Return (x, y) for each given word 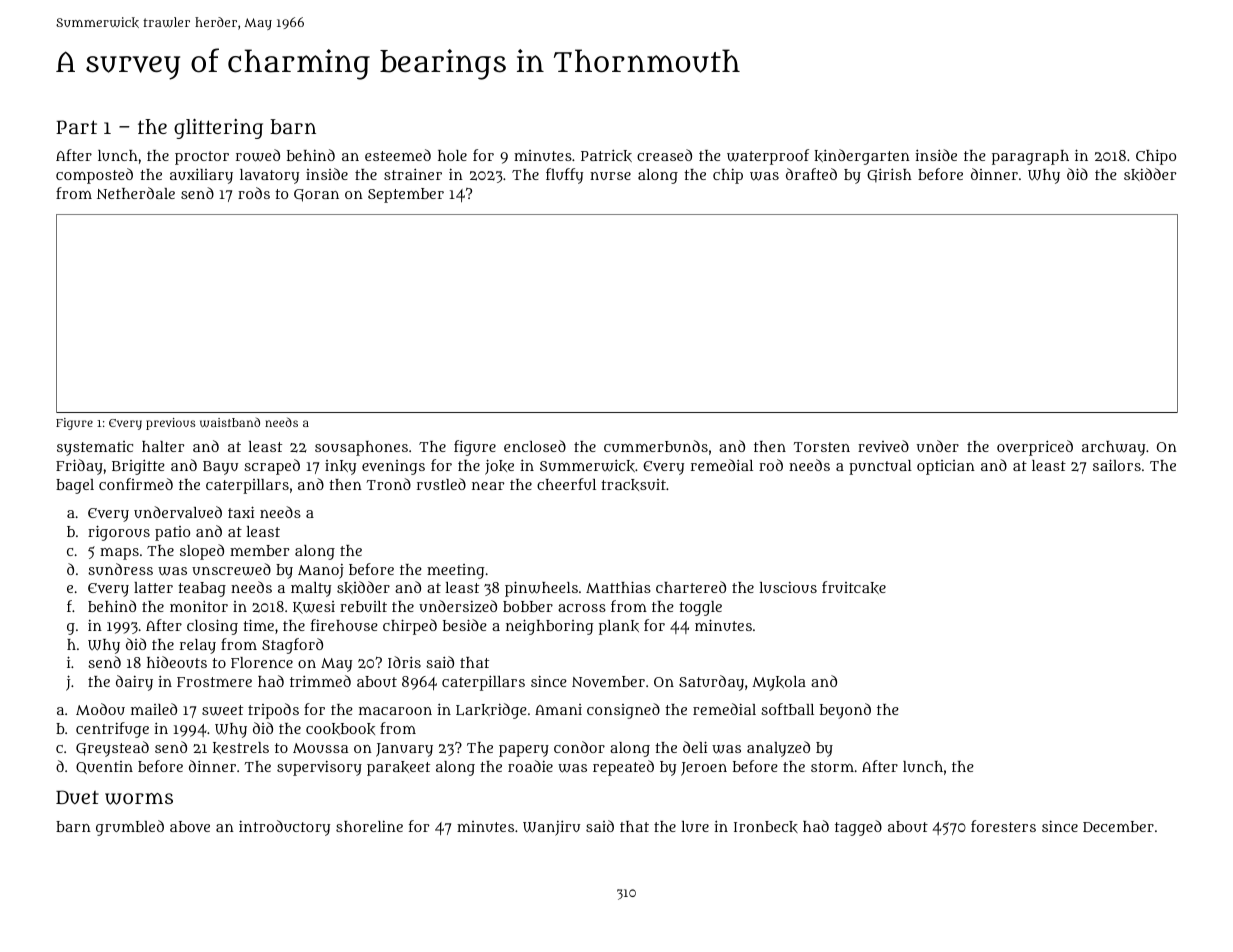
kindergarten (862, 157)
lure (695, 826)
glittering (218, 129)
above (190, 826)
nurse (610, 176)
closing (212, 627)
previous (170, 424)
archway (1113, 448)
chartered (691, 587)
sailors (1117, 465)
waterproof (768, 157)
